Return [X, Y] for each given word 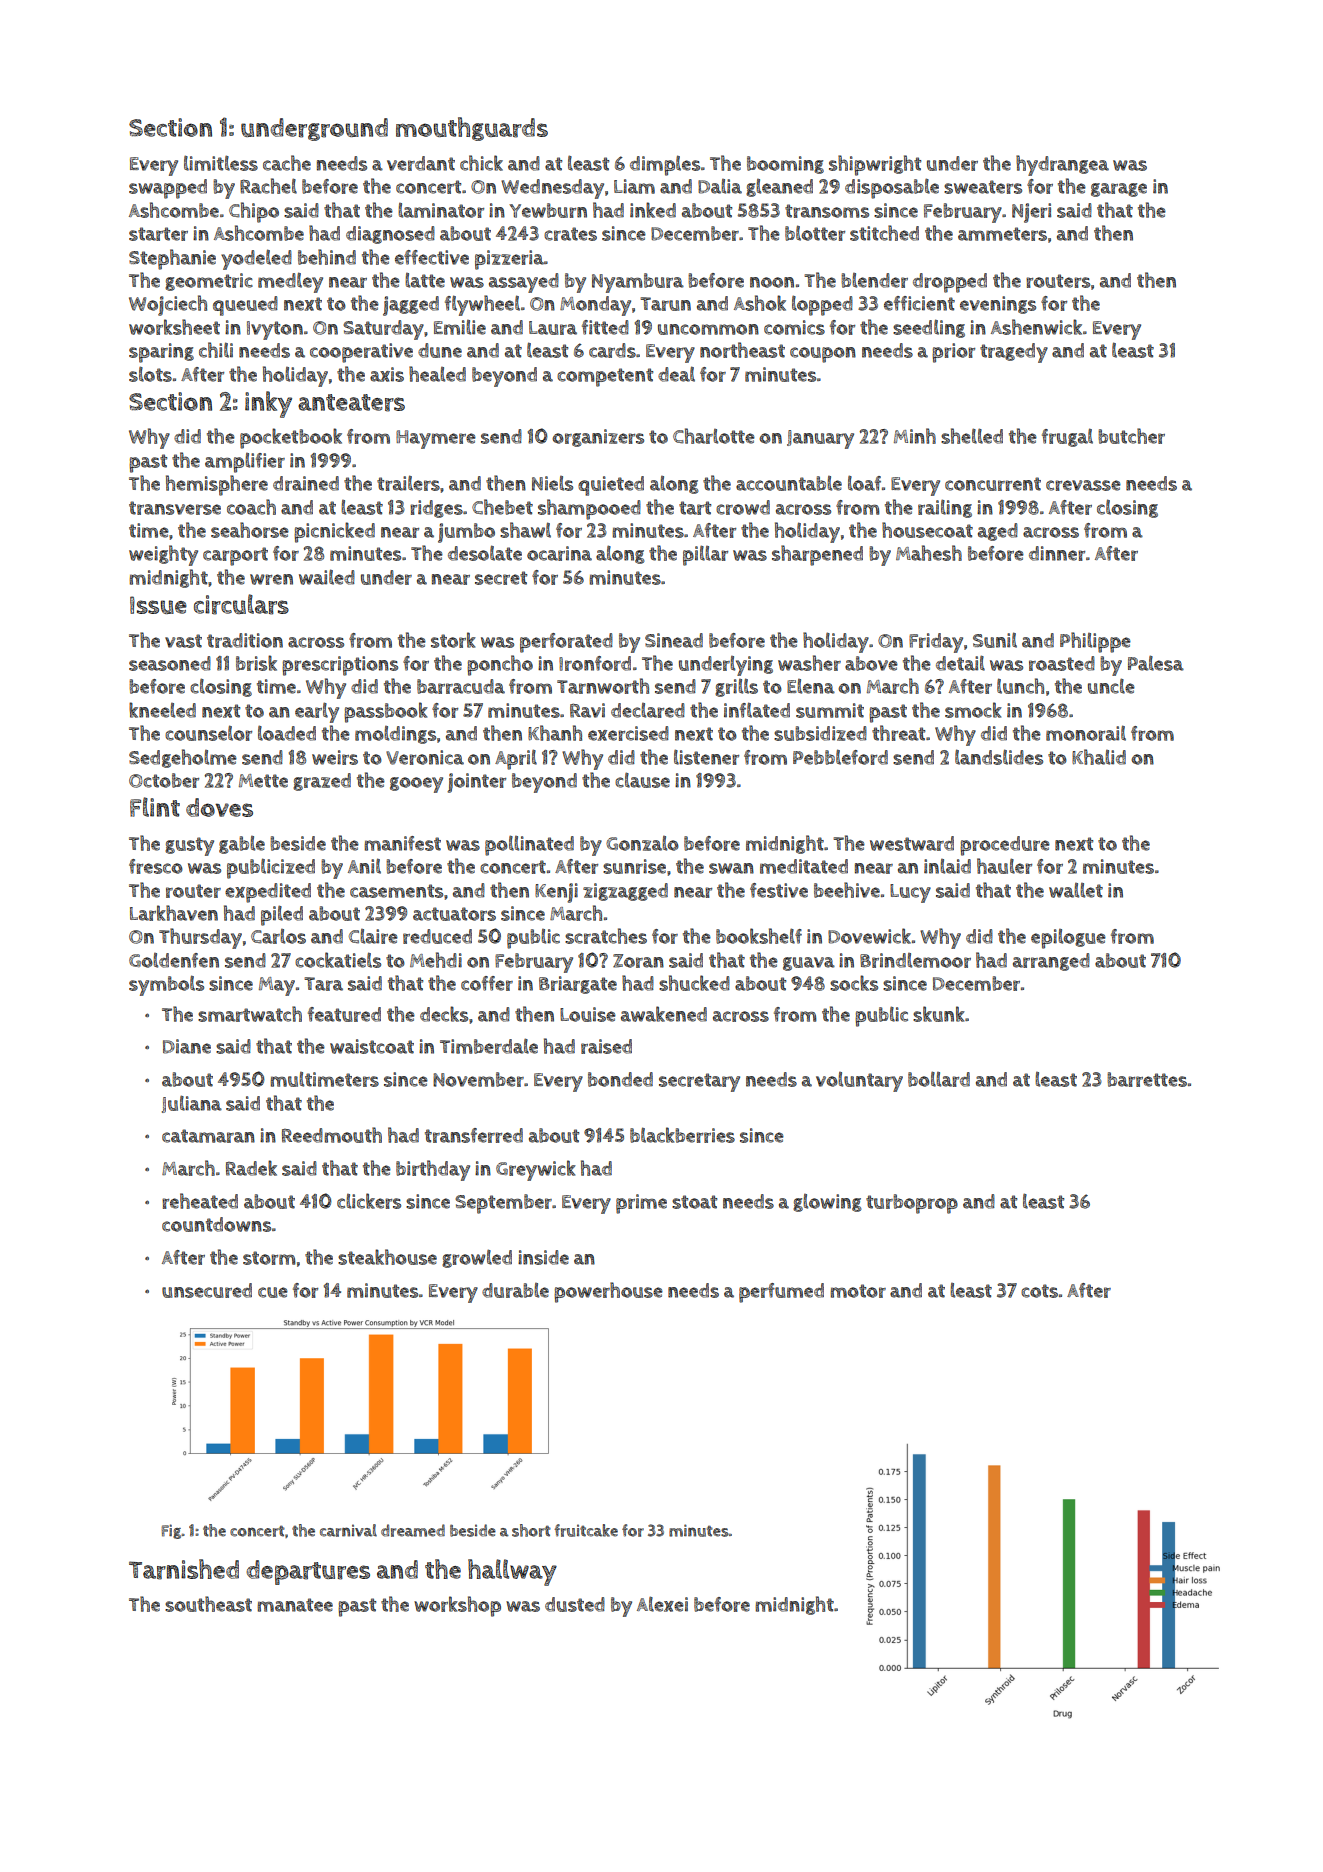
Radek [251, 1168]
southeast [208, 1604]
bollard [939, 1079]
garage [1119, 190]
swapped [168, 189]
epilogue [1068, 939]
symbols [166, 985]
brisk [256, 663]
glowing [827, 1203]
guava [809, 964]
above [871, 663]
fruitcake [586, 1530]
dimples [665, 165]
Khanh [555, 733]
